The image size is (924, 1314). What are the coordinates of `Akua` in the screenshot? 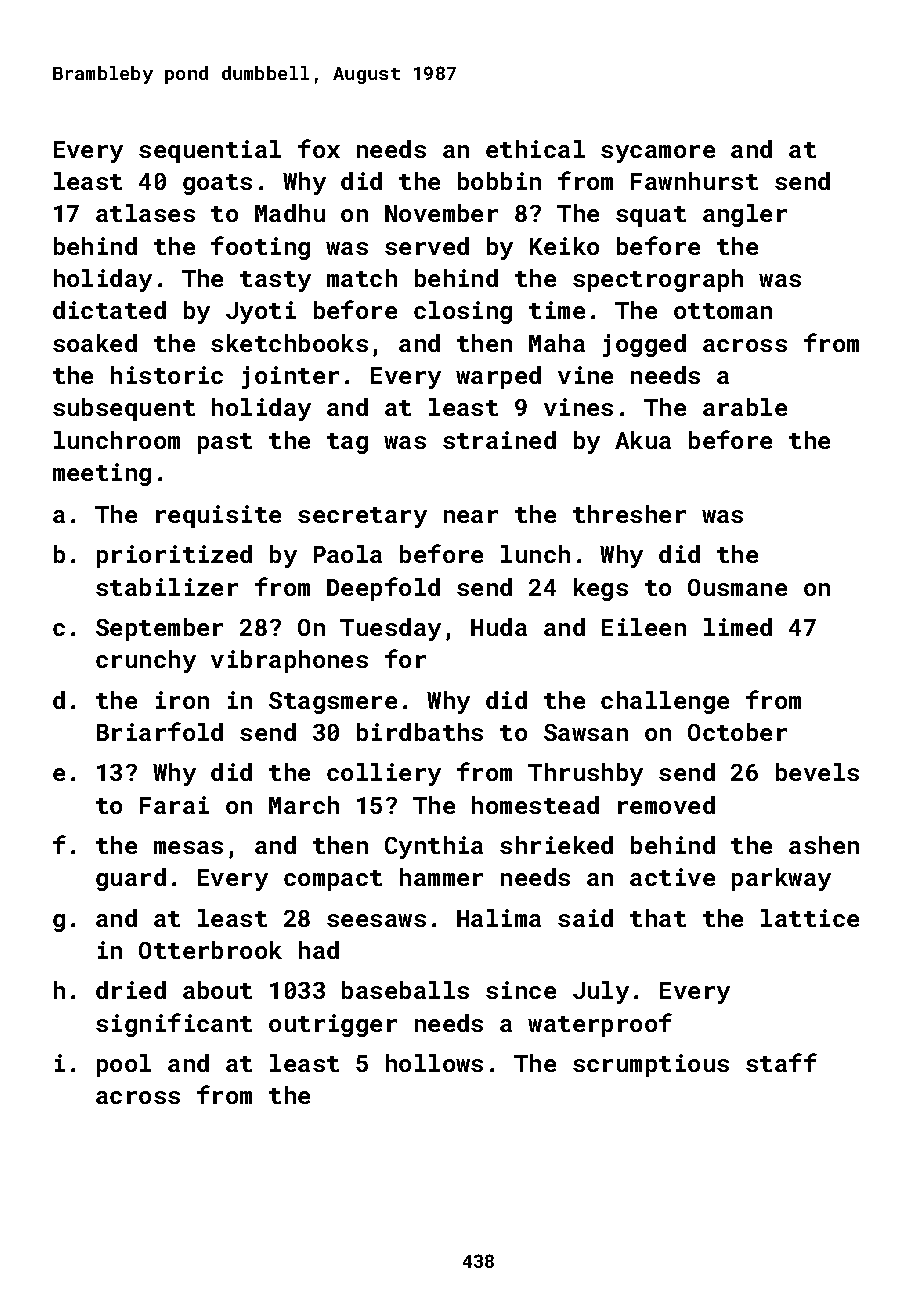 It's located at (643, 440).
